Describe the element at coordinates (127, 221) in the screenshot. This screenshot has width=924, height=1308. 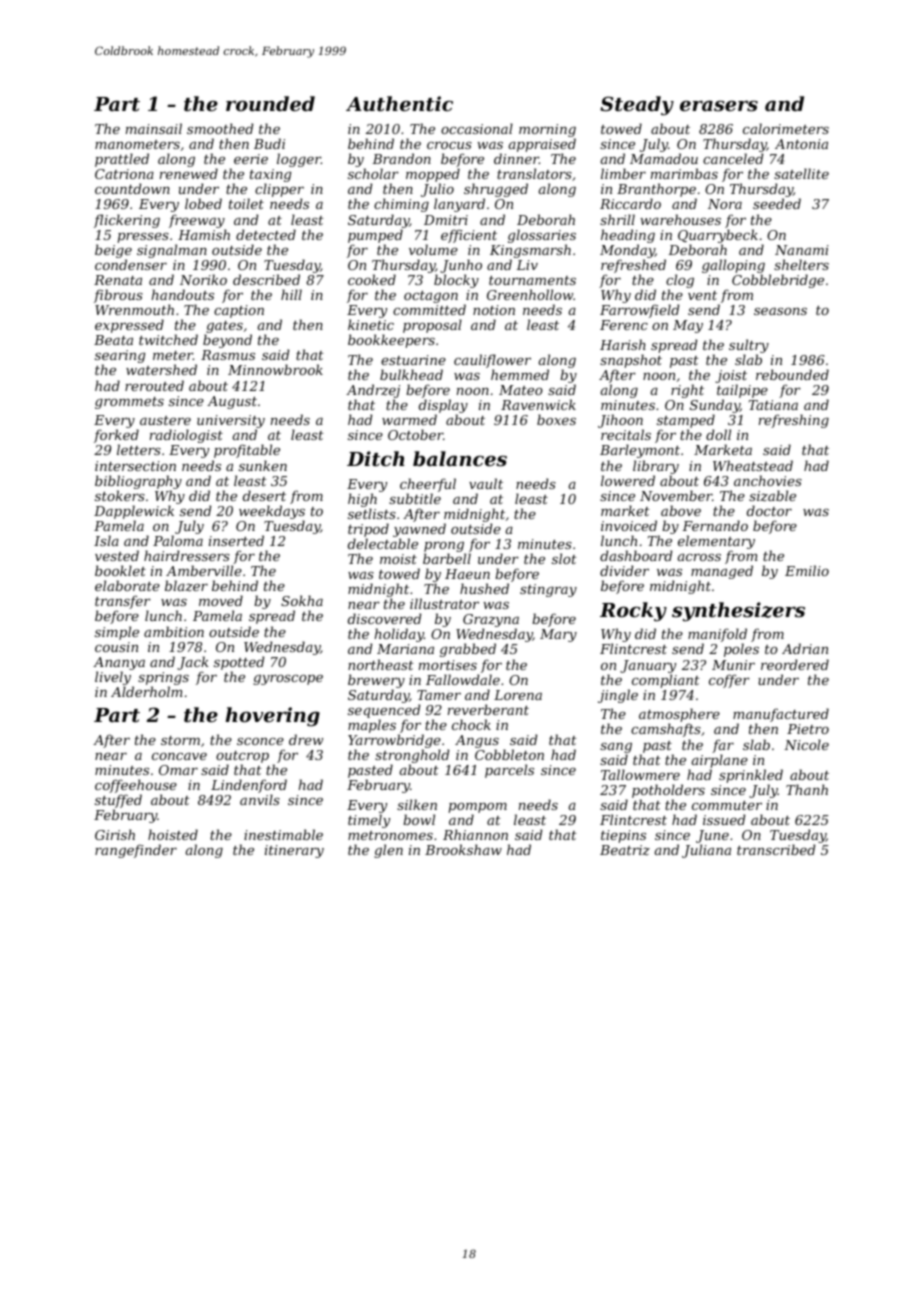
I see `flickering` at that location.
